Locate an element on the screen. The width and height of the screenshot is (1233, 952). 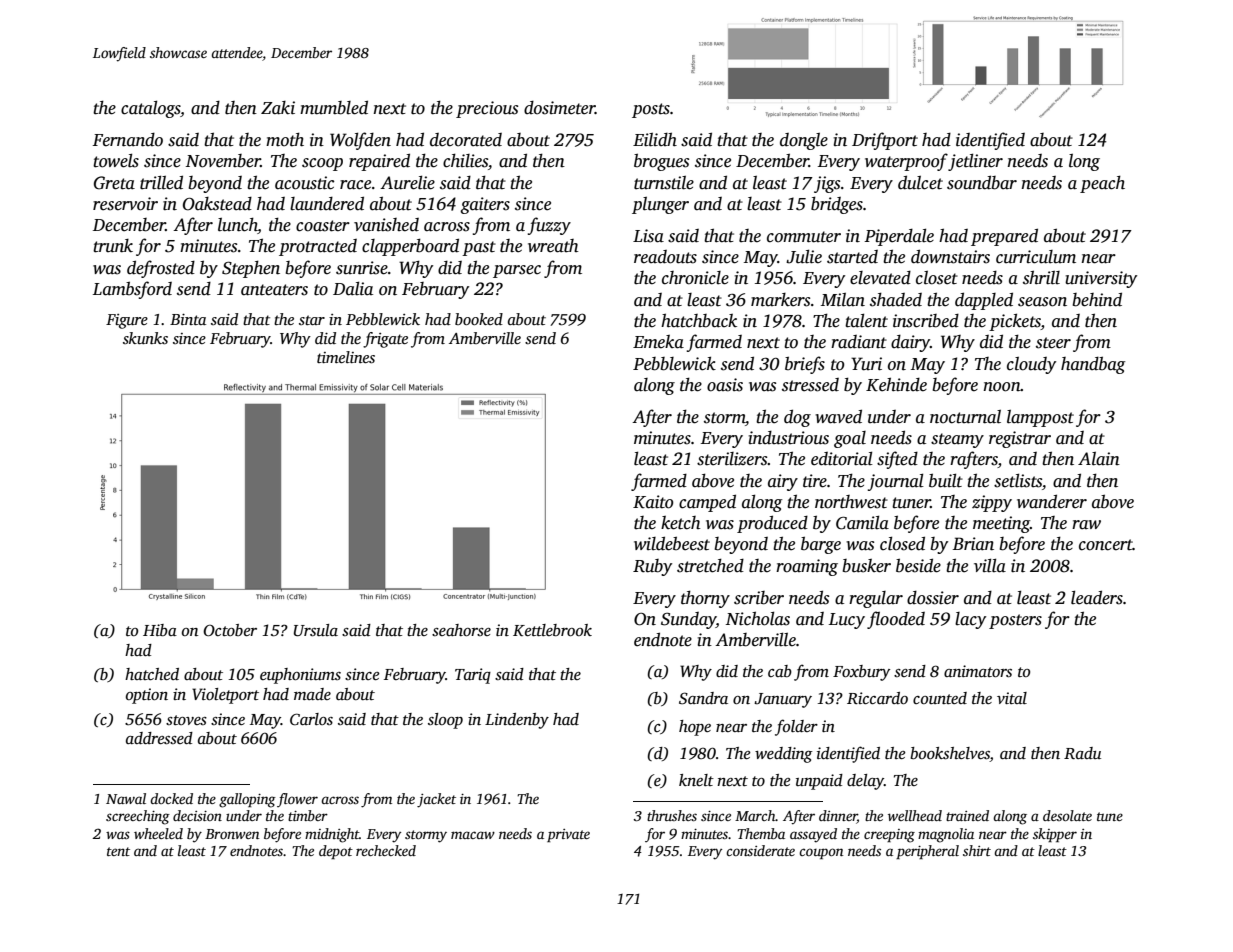
dog is located at coordinates (797, 418).
